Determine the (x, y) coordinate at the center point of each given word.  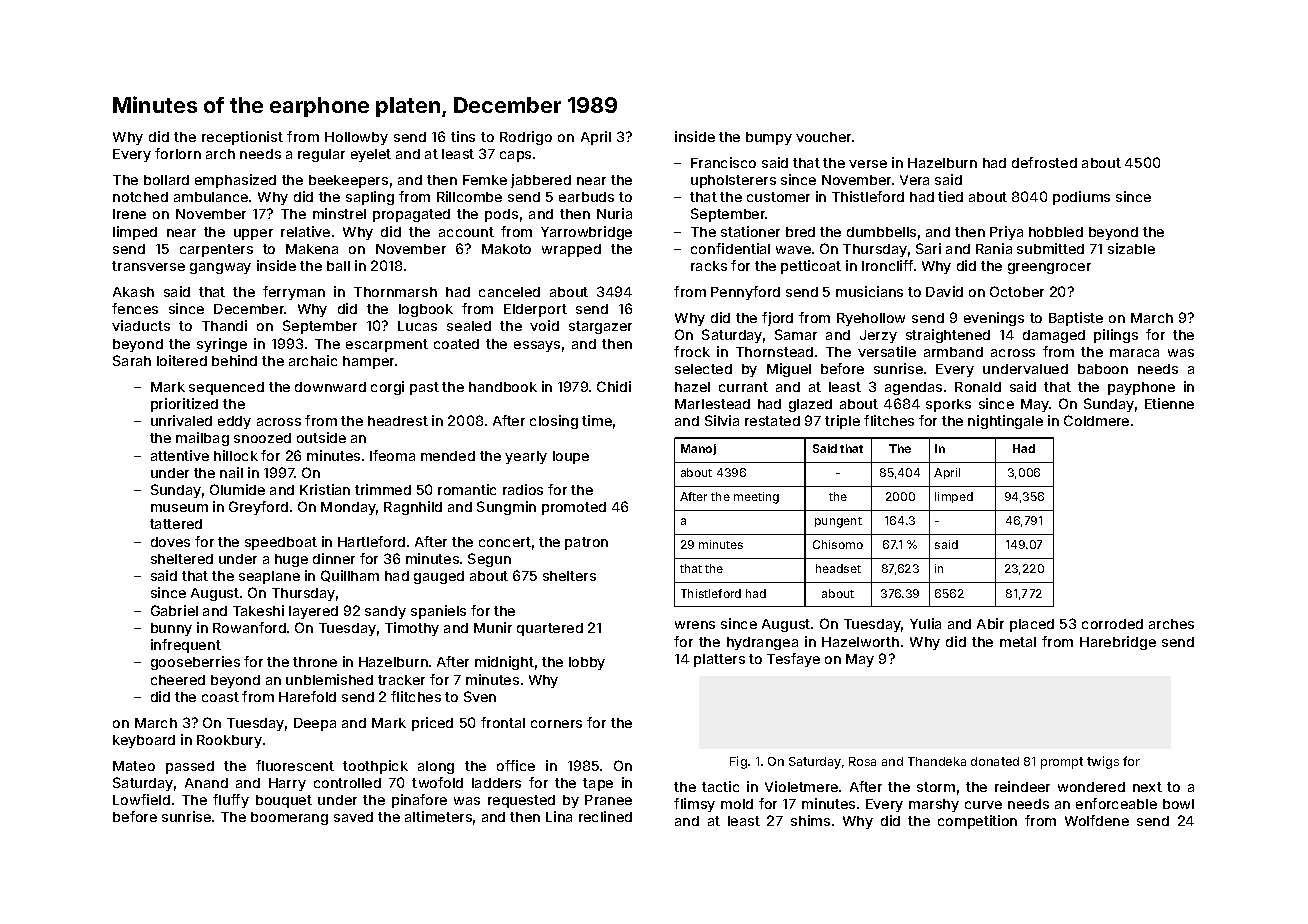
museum (179, 508)
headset (838, 568)
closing (554, 422)
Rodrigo (526, 138)
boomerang (289, 818)
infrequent (186, 646)
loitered (182, 360)
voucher (823, 137)
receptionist (242, 138)
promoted (574, 508)
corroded (1112, 624)
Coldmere (1096, 420)
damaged (1054, 336)
